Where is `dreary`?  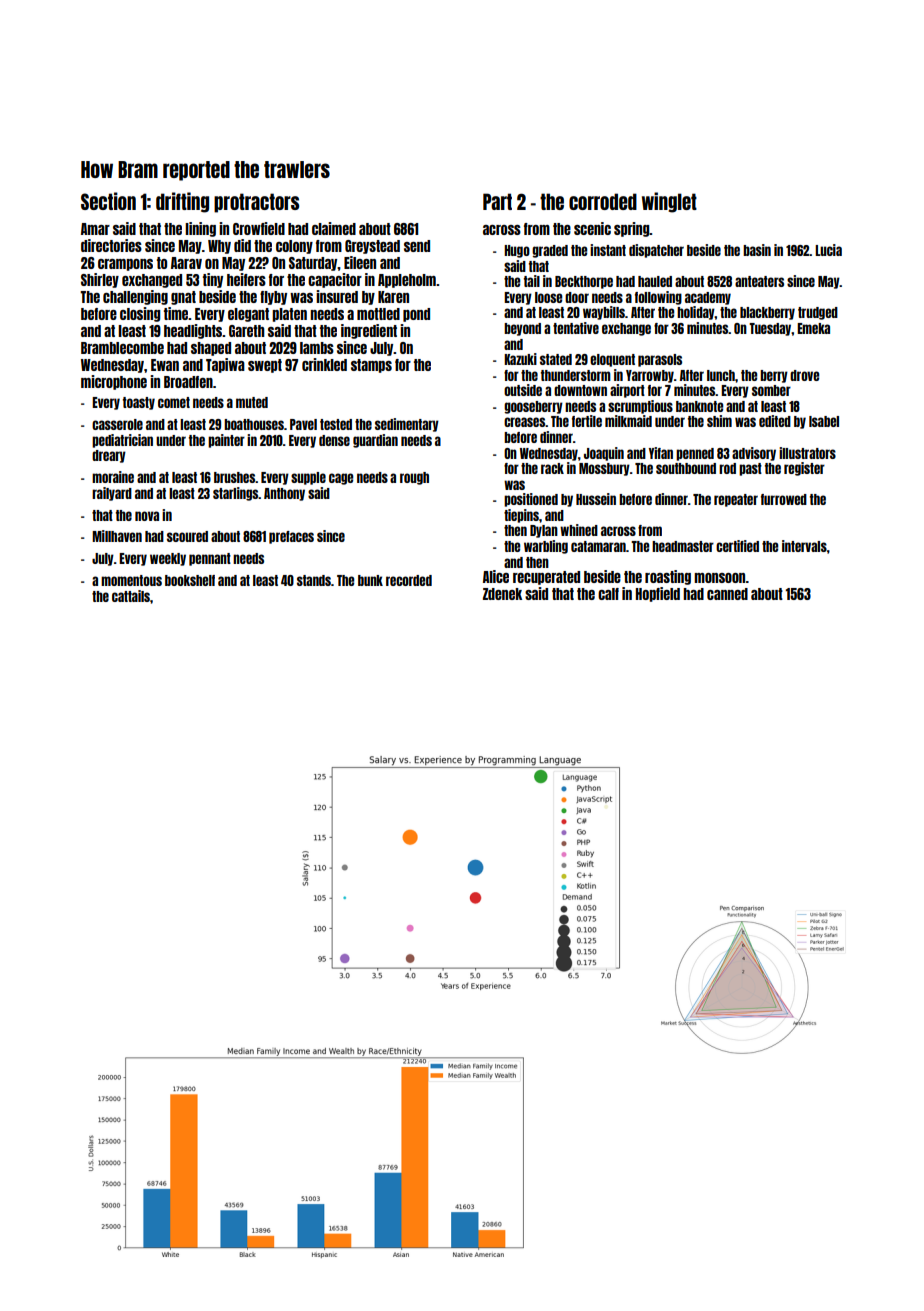 dreary is located at coordinates (109, 456).
